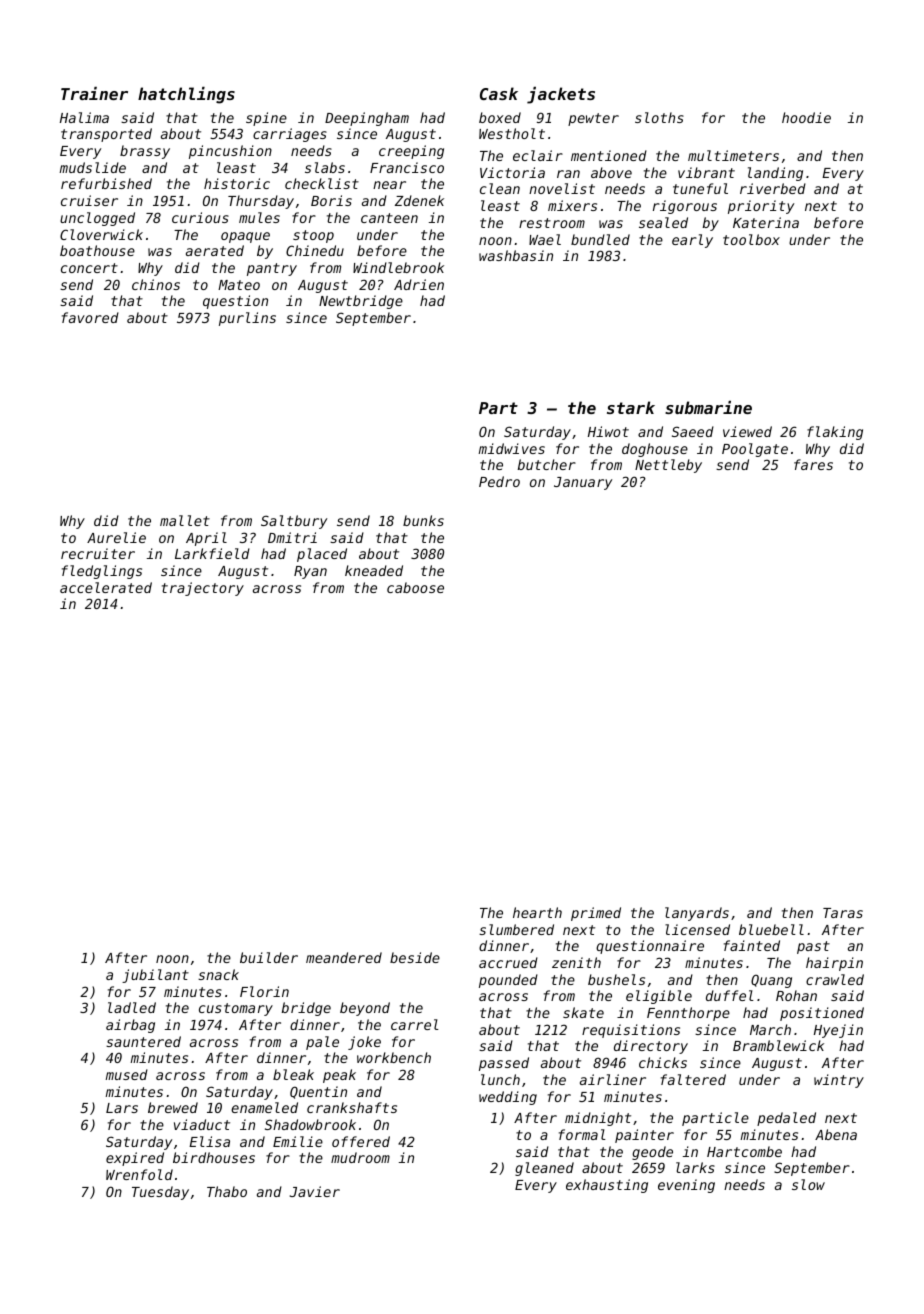  What do you see at coordinates (415, 587) in the document?
I see `caboose` at bounding box center [415, 587].
